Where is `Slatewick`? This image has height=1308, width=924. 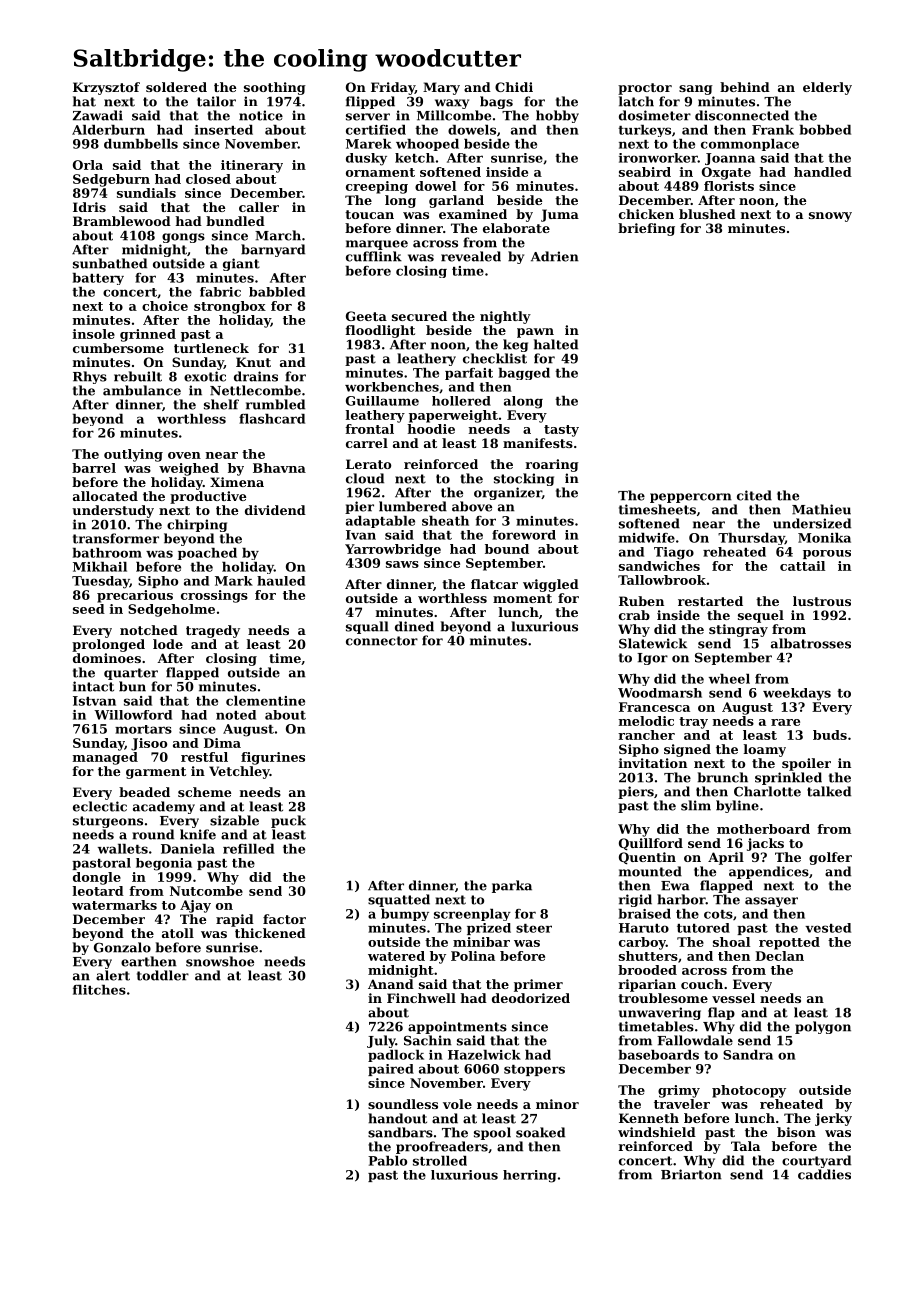
Slatewick is located at coordinates (653, 643).
